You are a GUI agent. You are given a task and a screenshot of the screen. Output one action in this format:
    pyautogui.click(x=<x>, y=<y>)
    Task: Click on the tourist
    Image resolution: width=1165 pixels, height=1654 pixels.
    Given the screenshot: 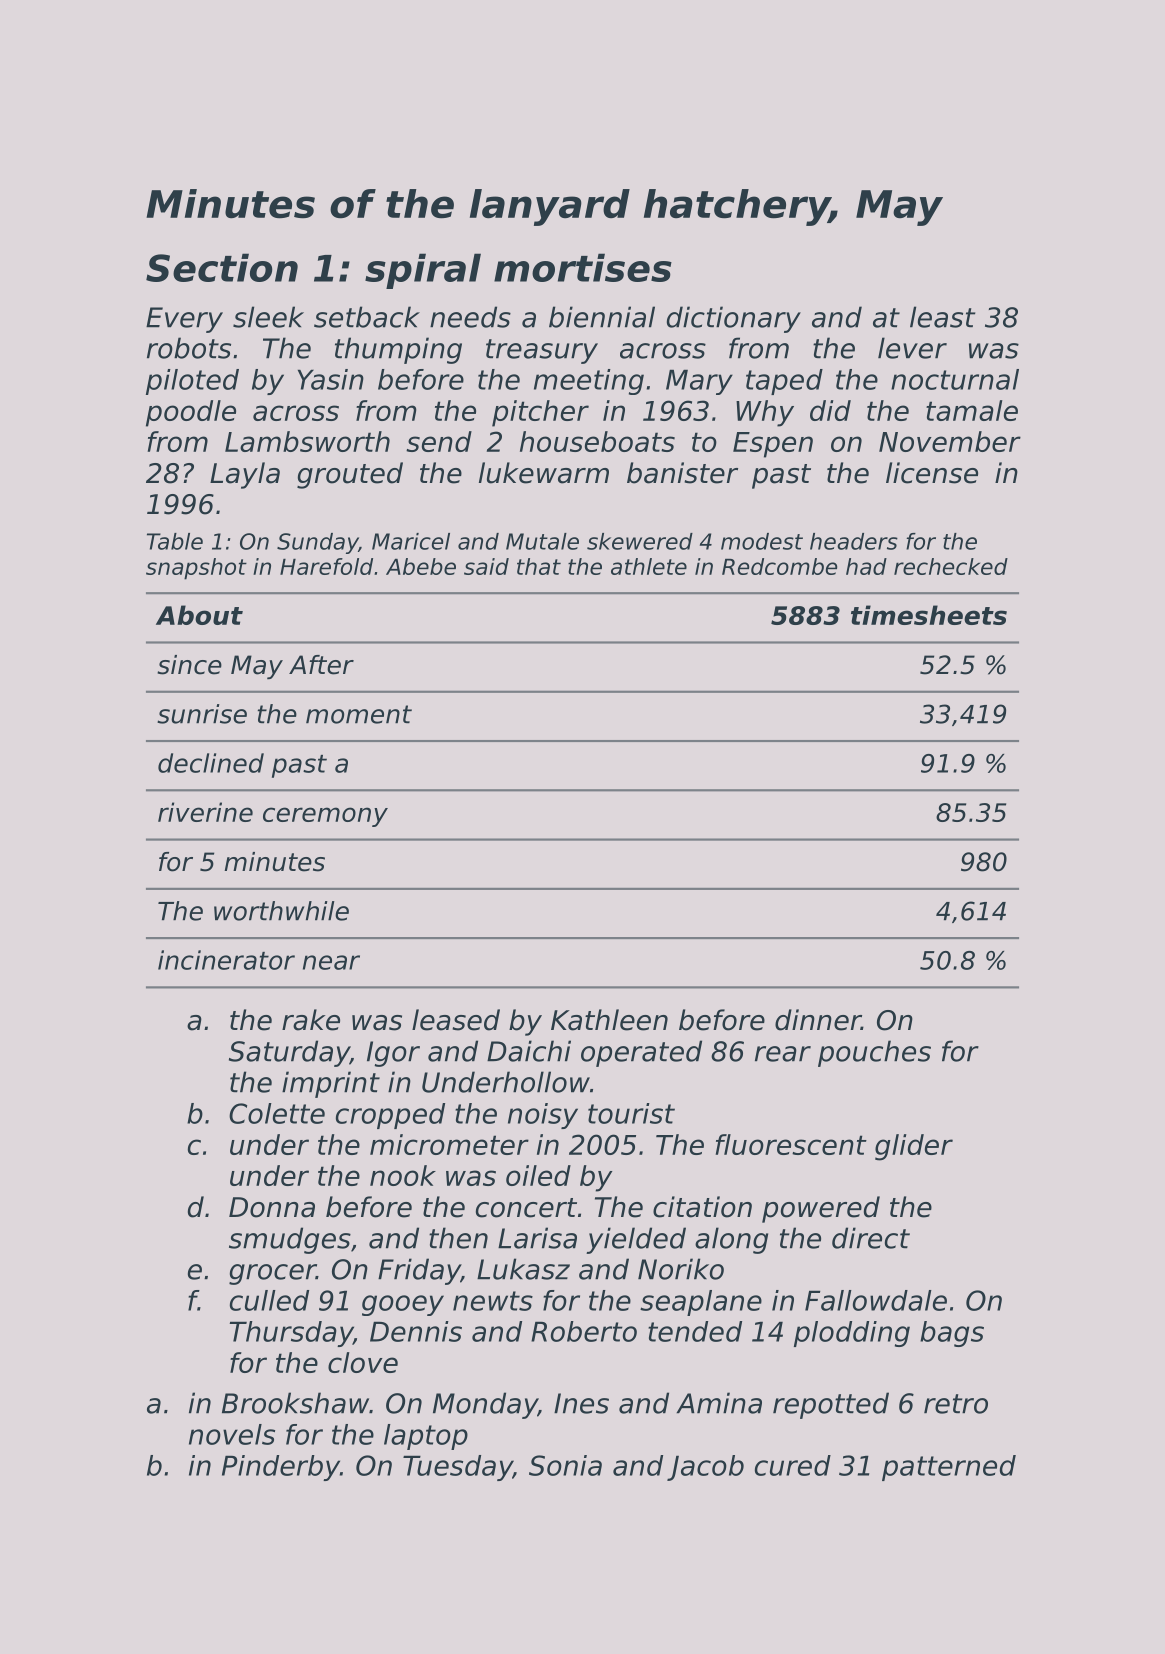 What is the action you would take?
    pyautogui.click(x=631, y=1113)
